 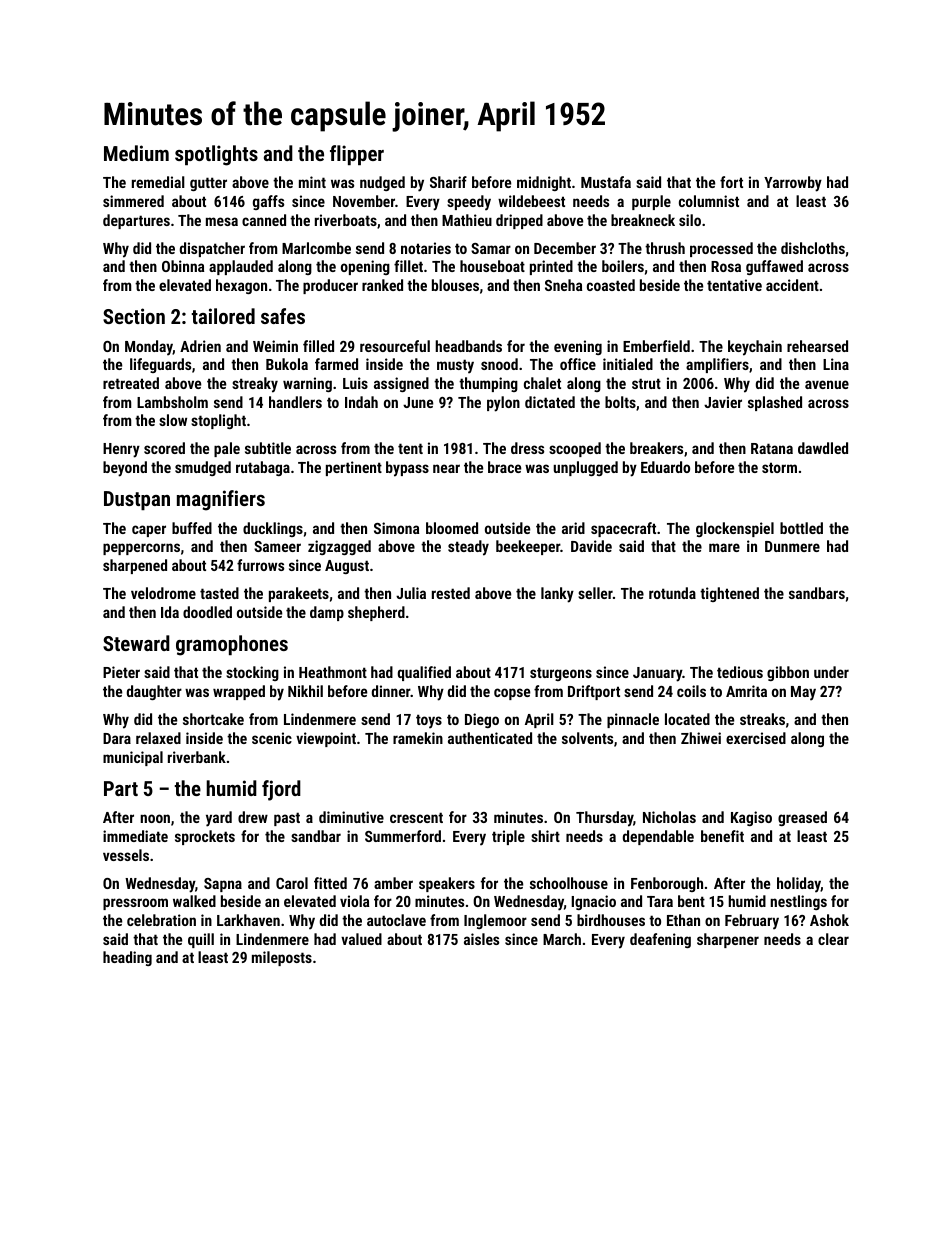 I want to click on producer, so click(x=330, y=286).
